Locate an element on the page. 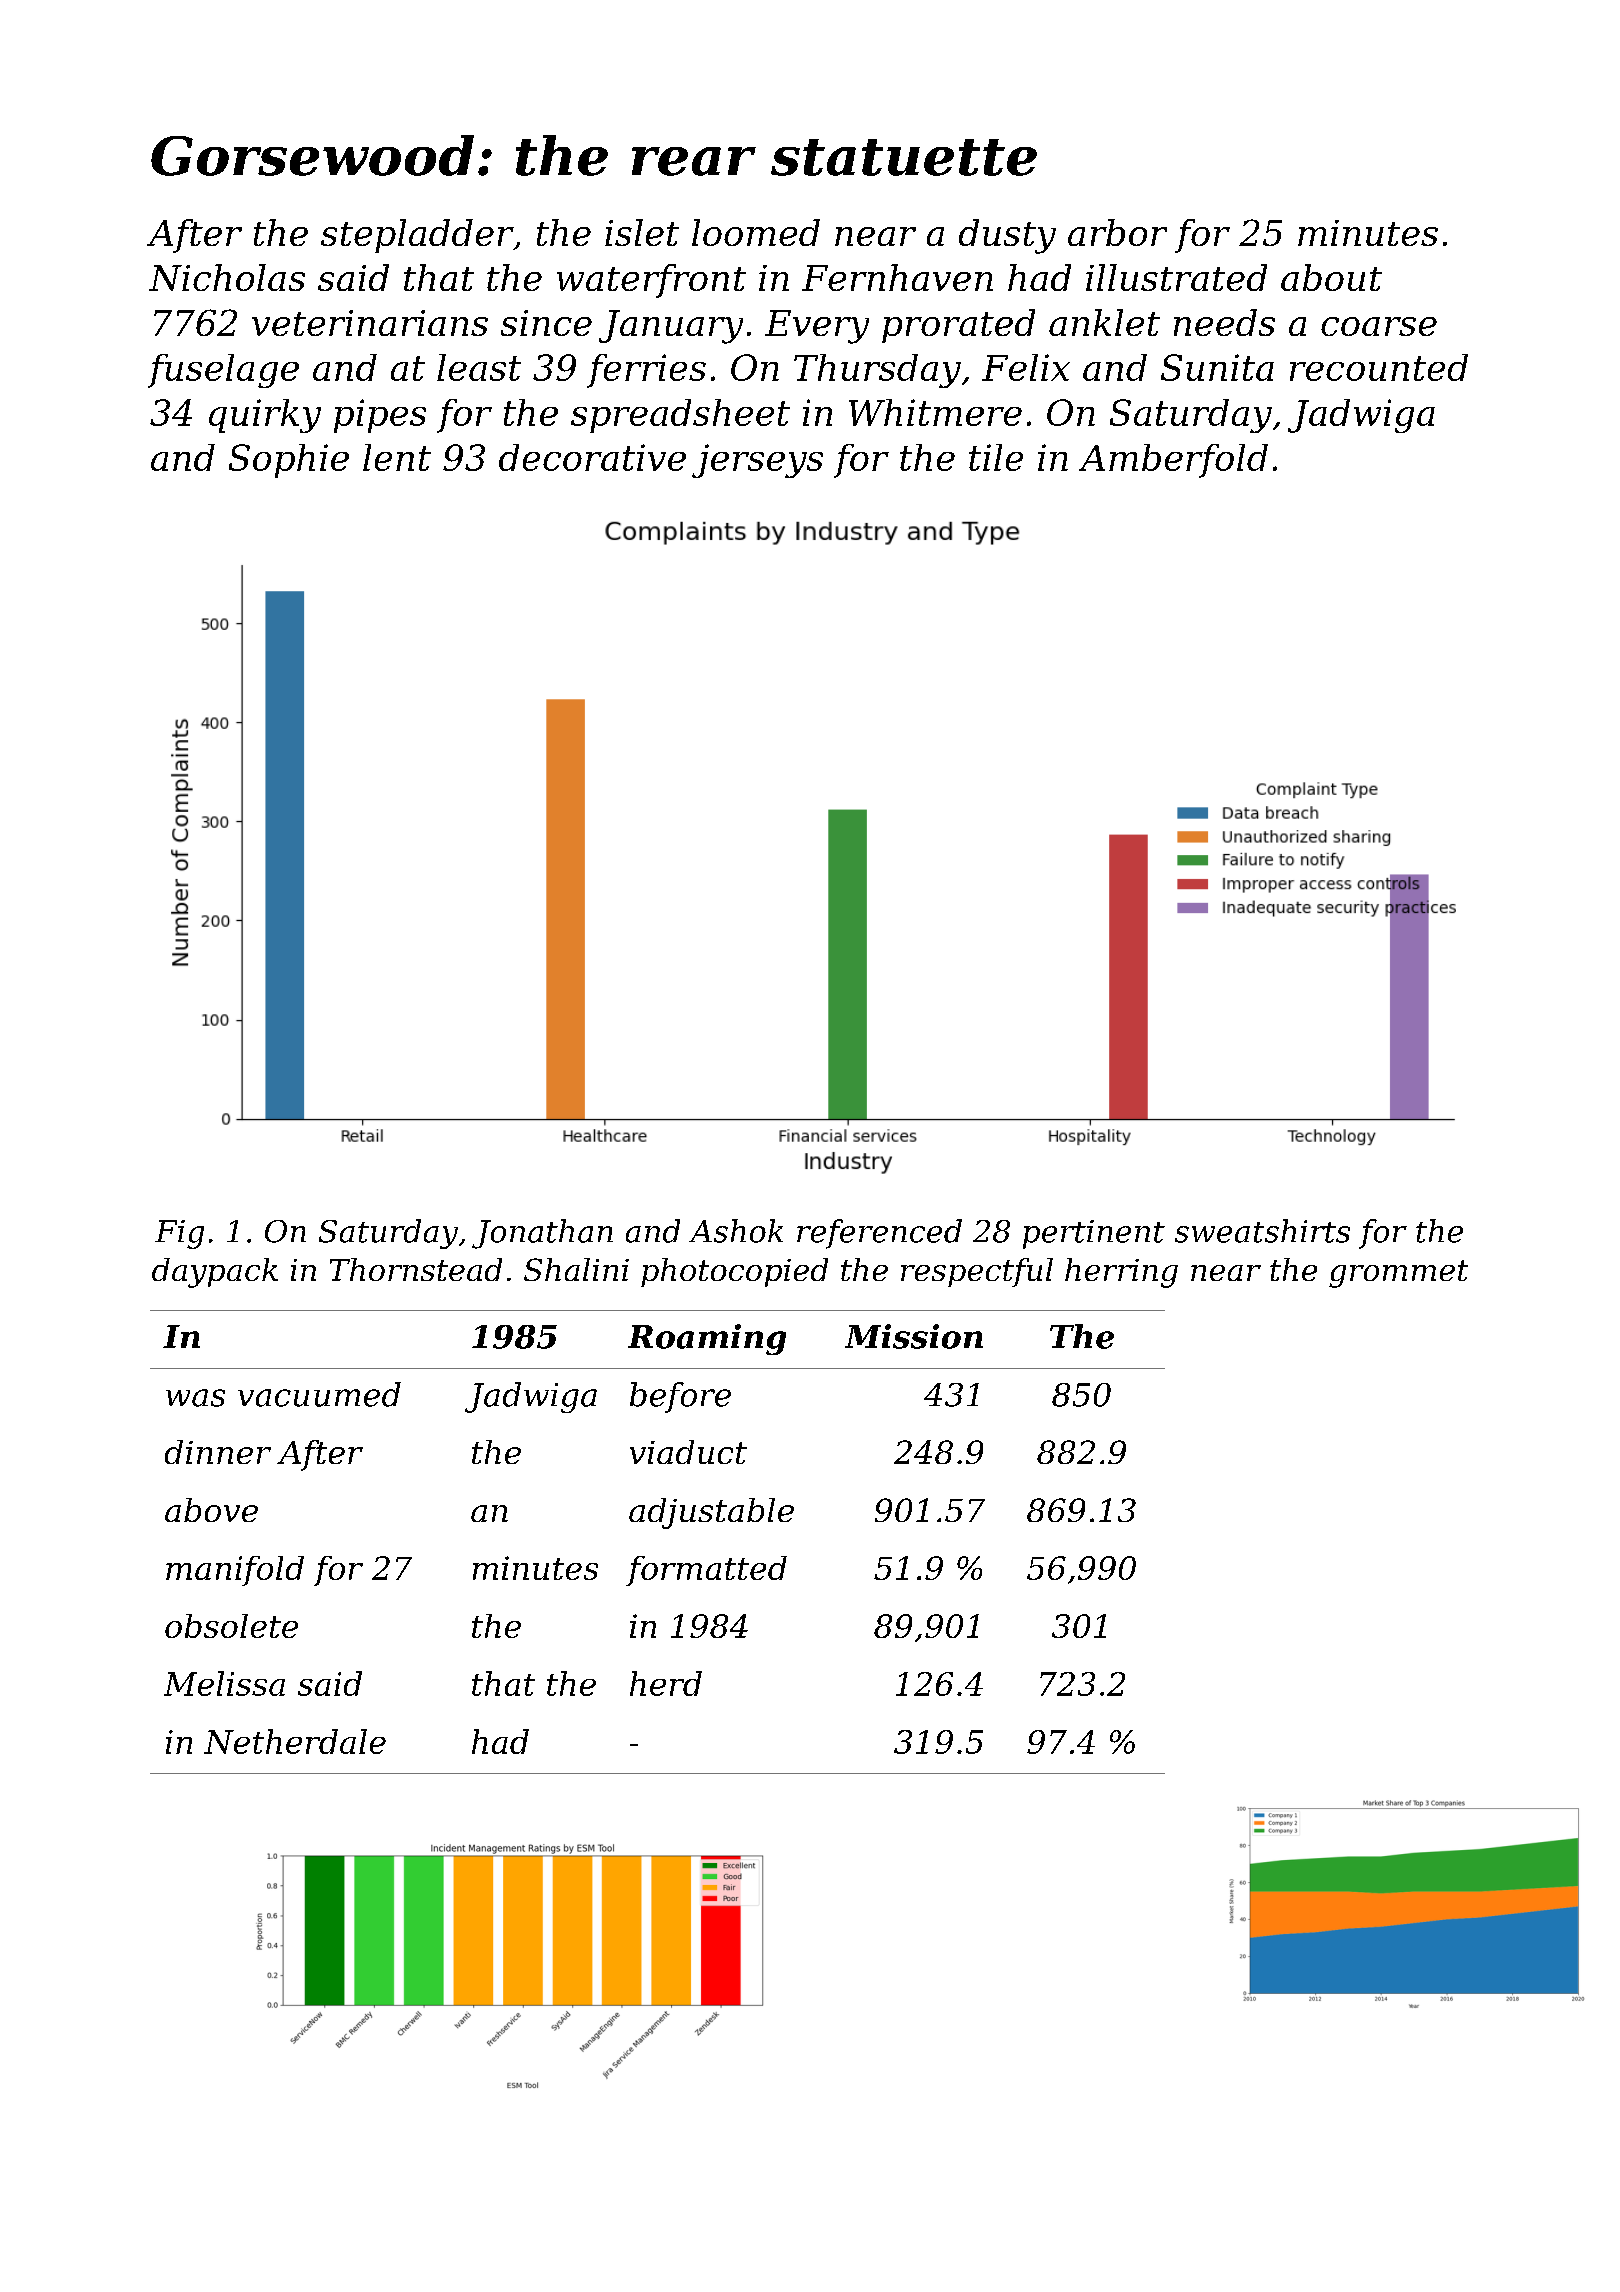  grommet is located at coordinates (1398, 1274).
